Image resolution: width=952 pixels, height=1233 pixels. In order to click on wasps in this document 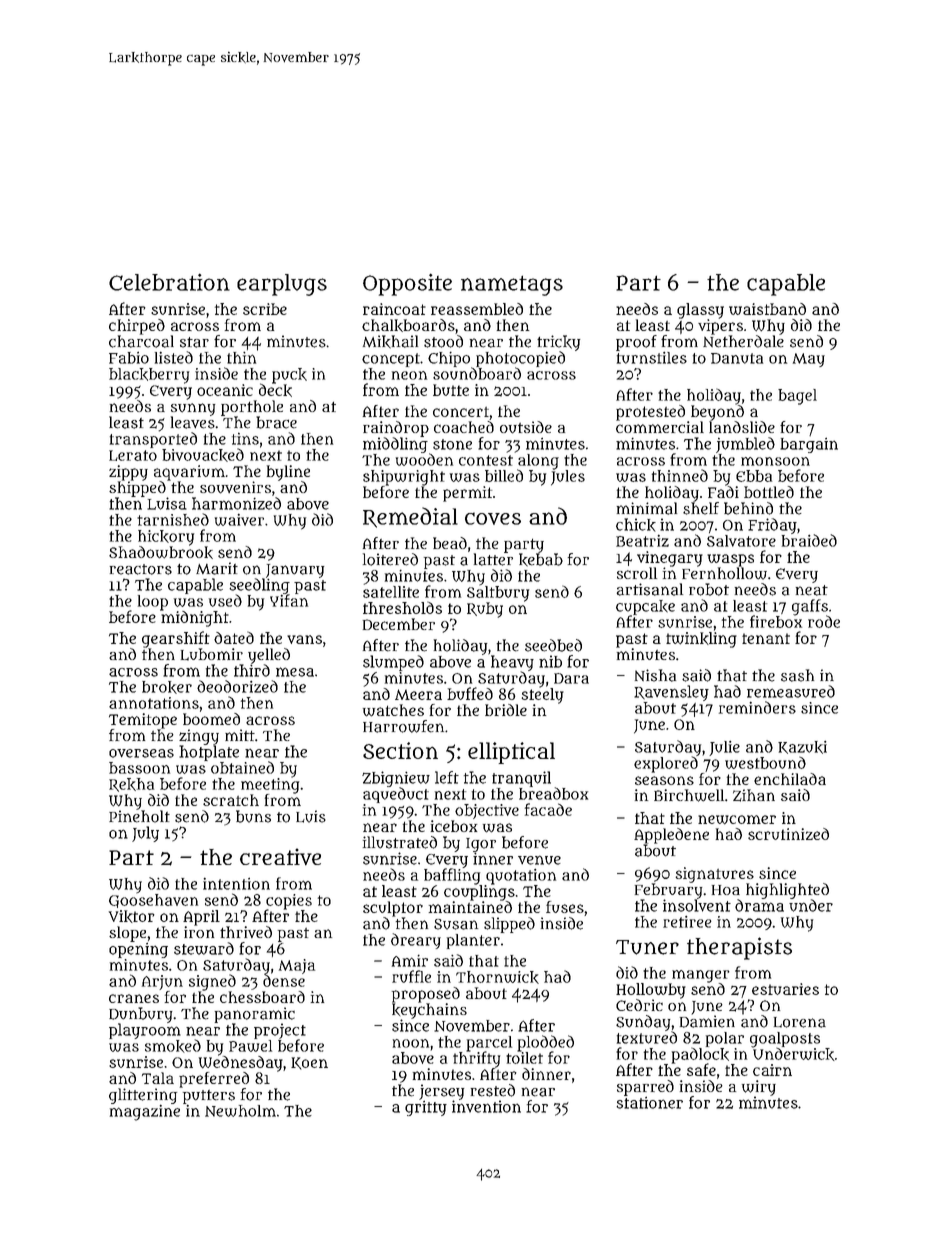, I will do `click(730, 560)`.
